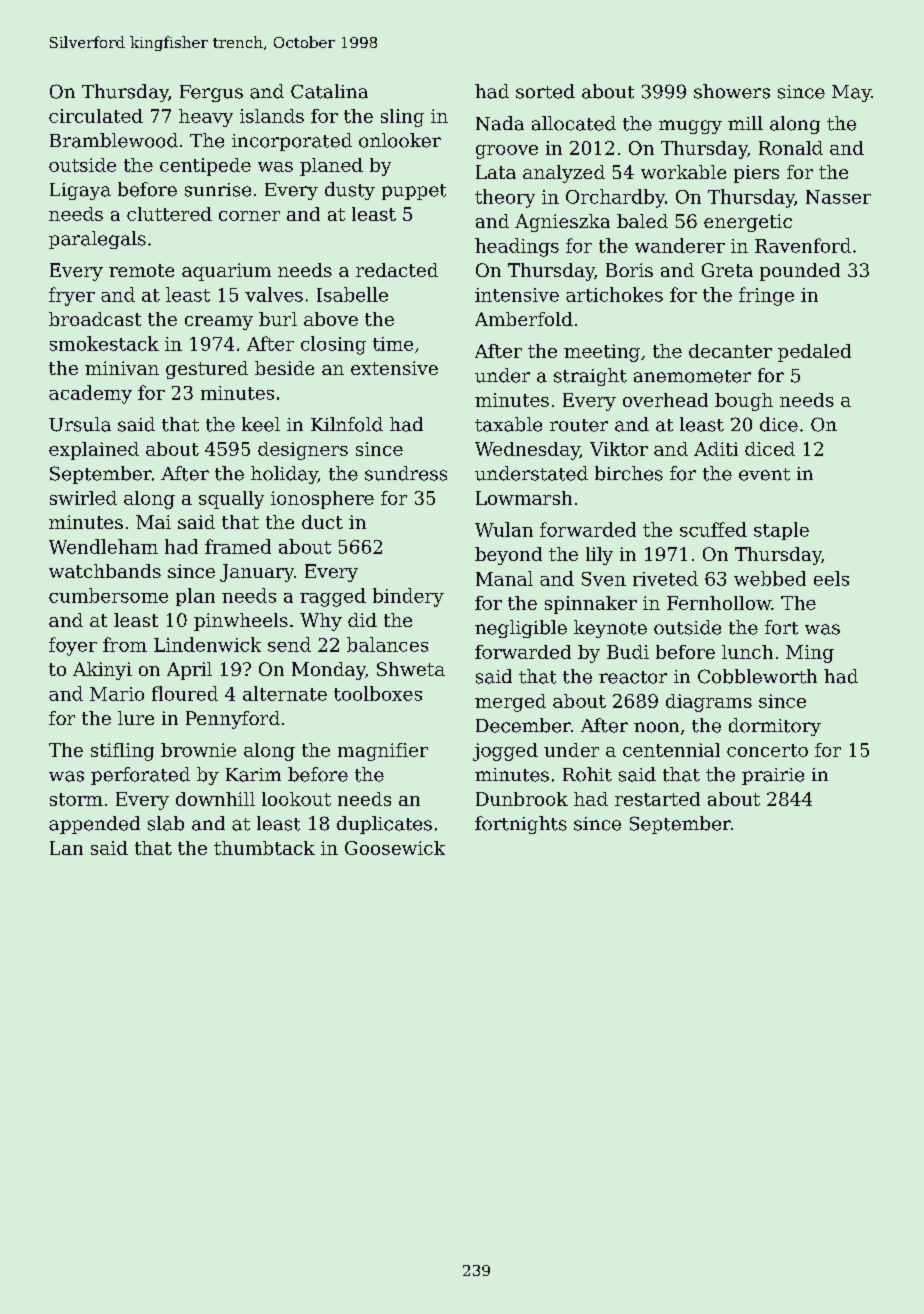 The width and height of the screenshot is (924, 1314). What do you see at coordinates (744, 402) in the screenshot?
I see `bough` at bounding box center [744, 402].
